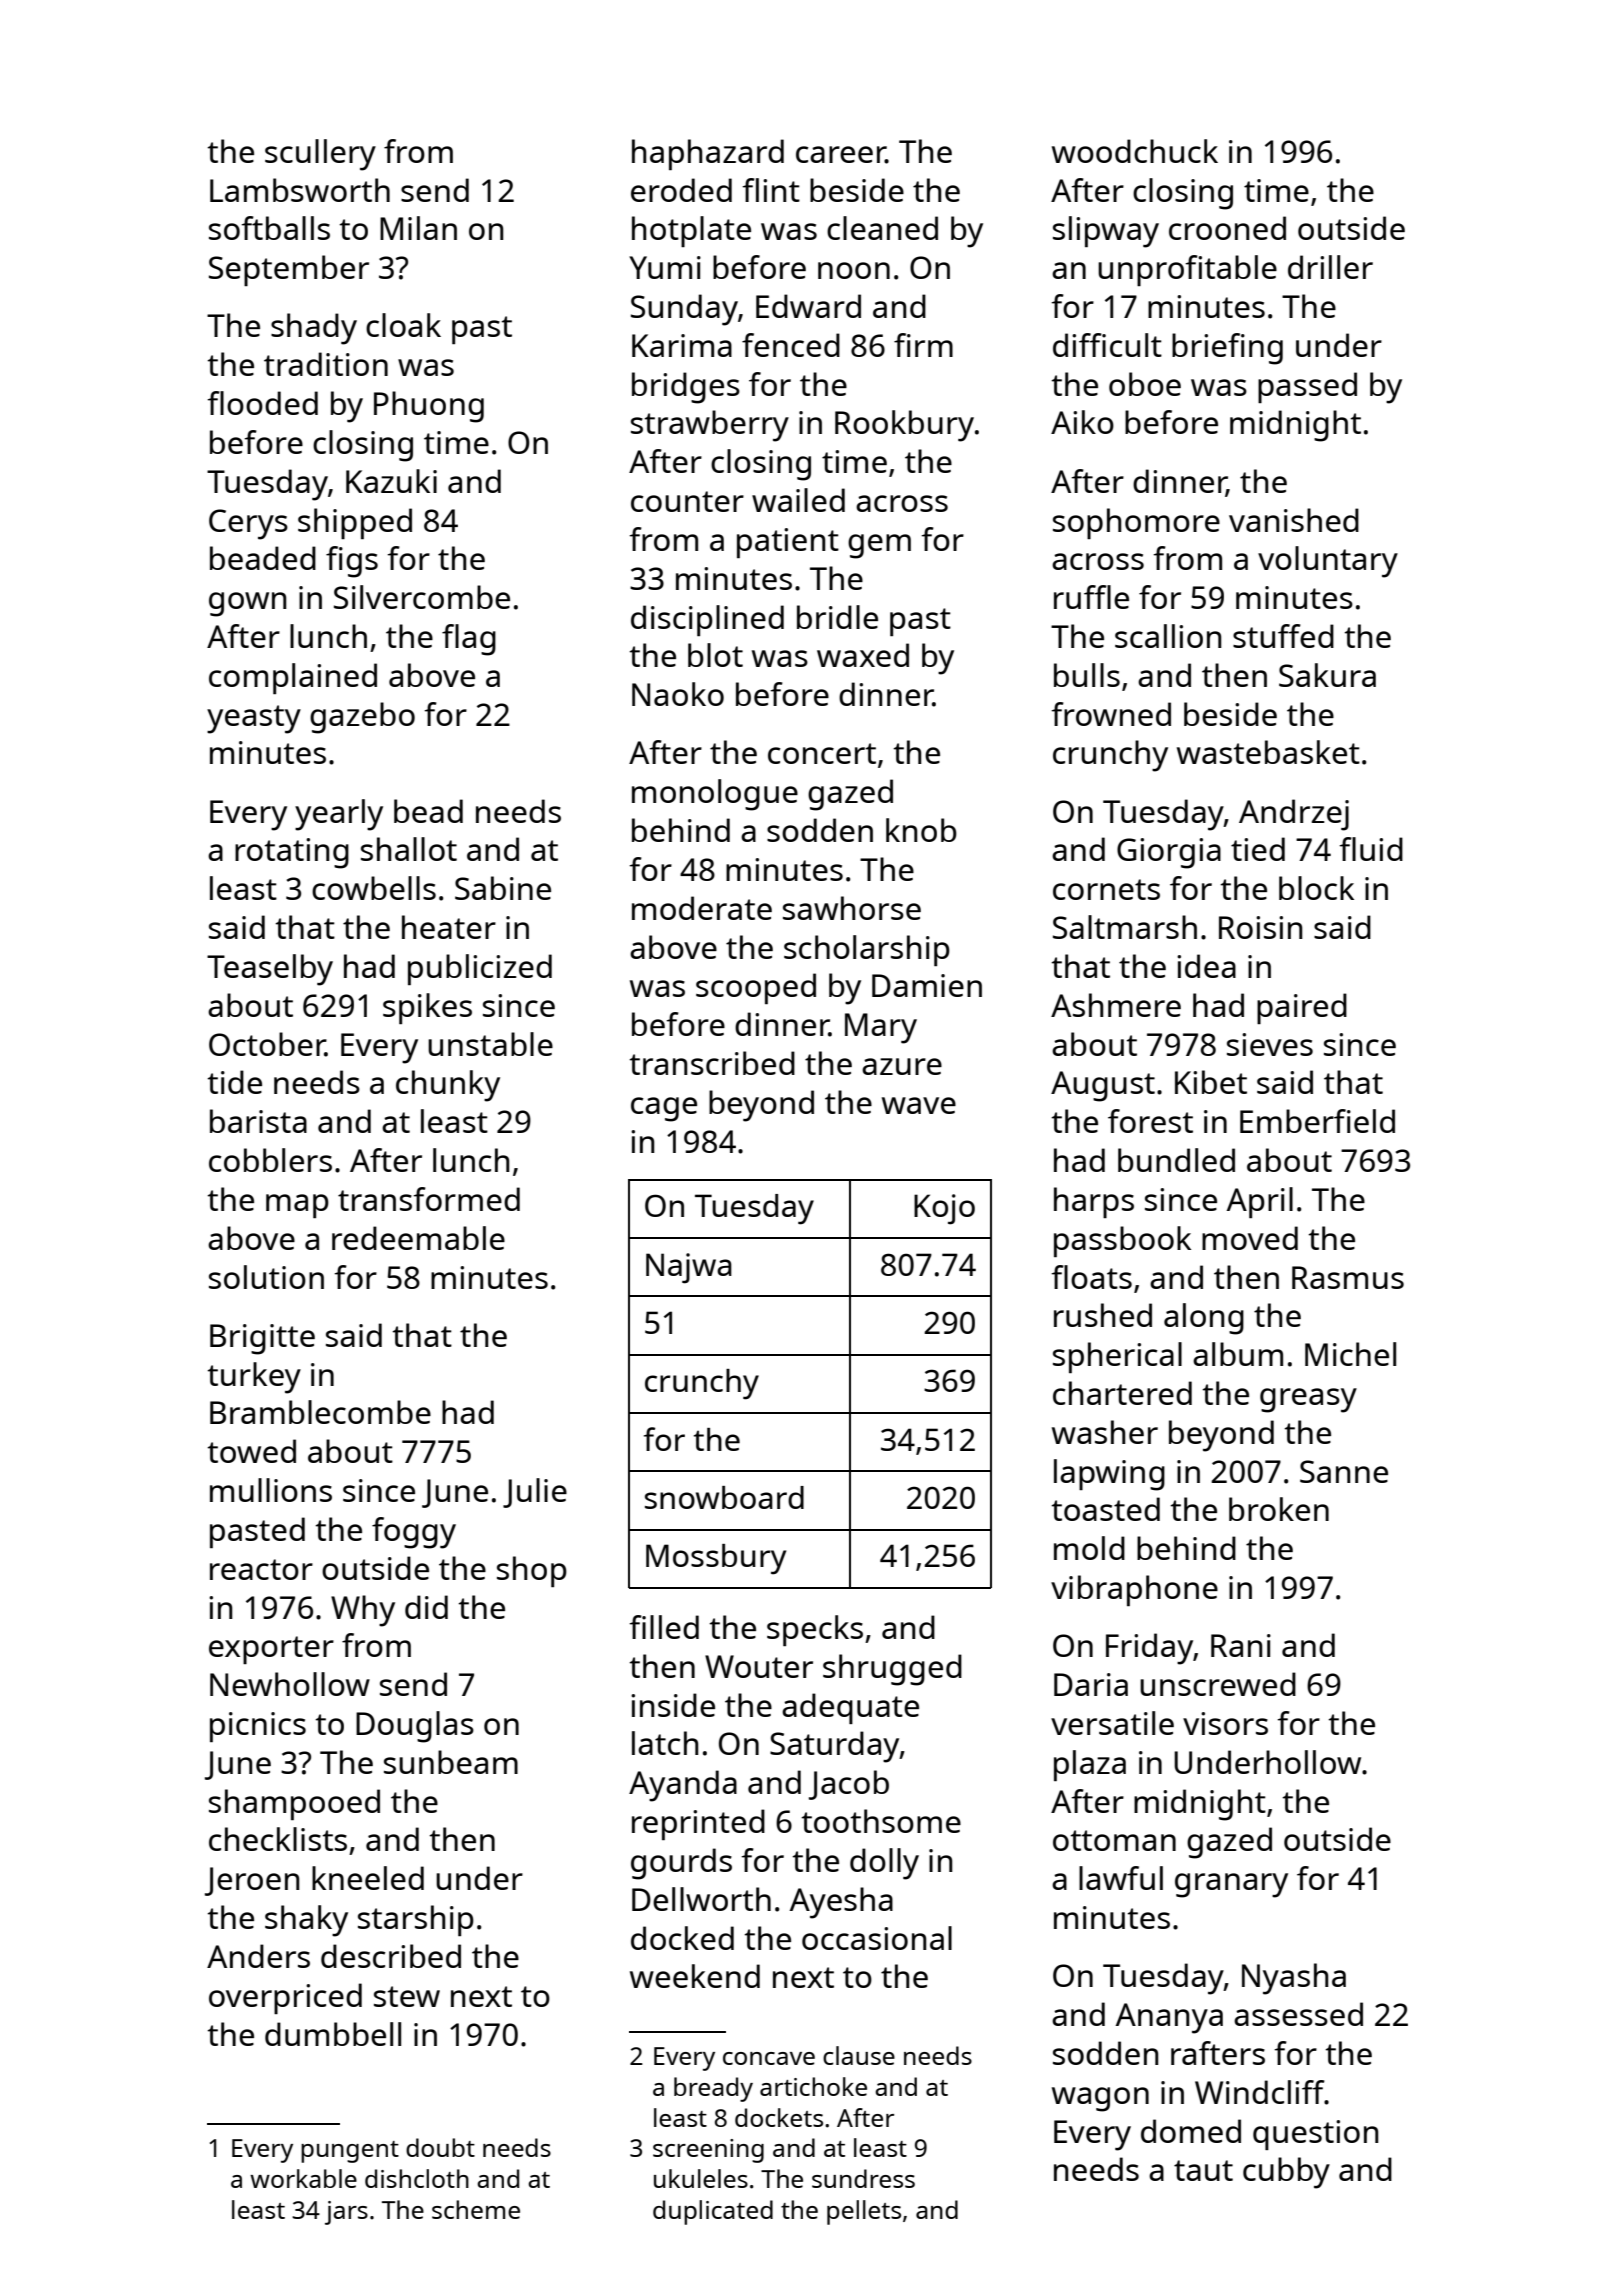 The width and height of the document is (1620, 2292). What do you see at coordinates (1260, 927) in the document?
I see `Roisin` at bounding box center [1260, 927].
